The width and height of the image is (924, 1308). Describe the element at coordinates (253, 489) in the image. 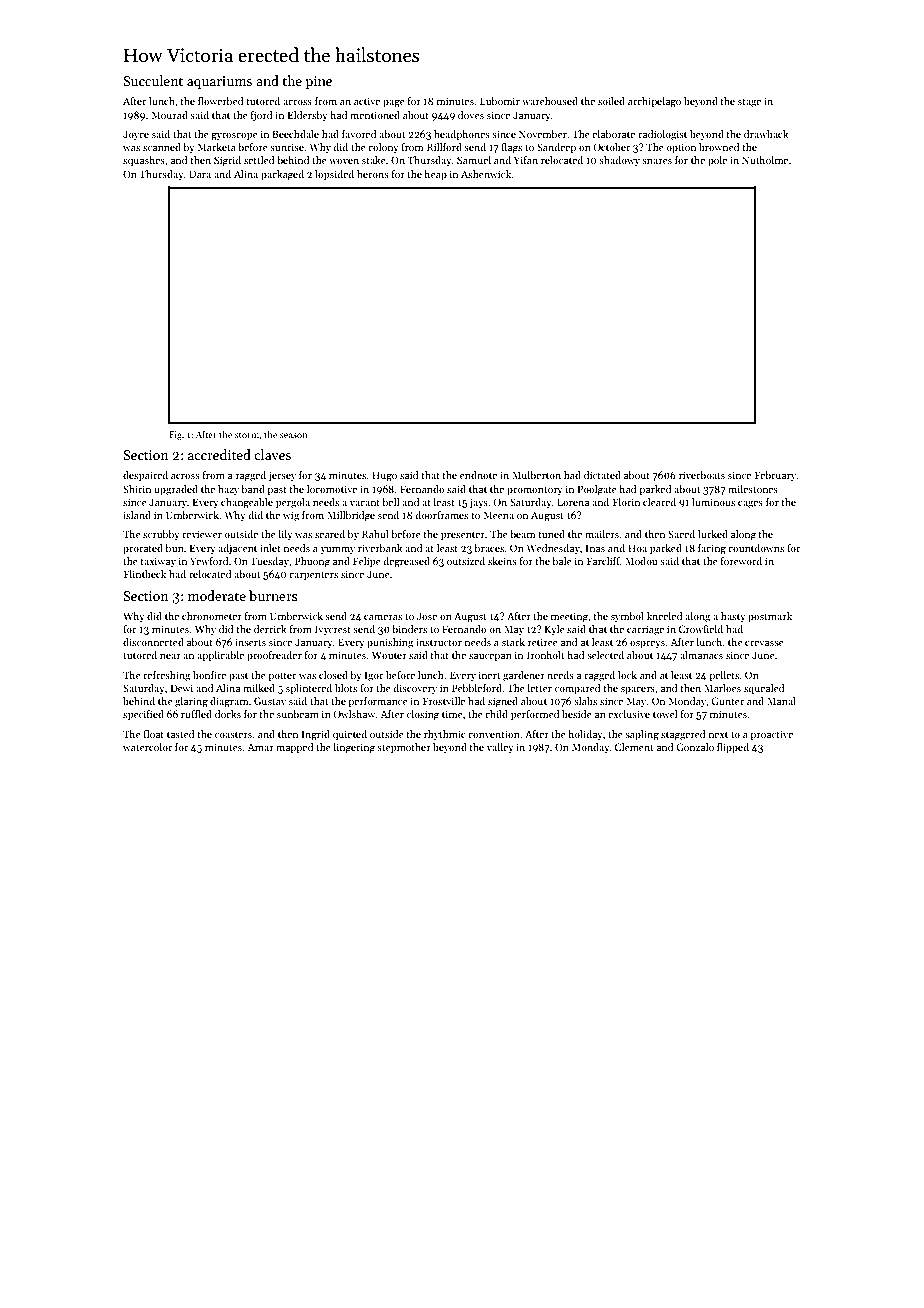

I see `band` at that location.
